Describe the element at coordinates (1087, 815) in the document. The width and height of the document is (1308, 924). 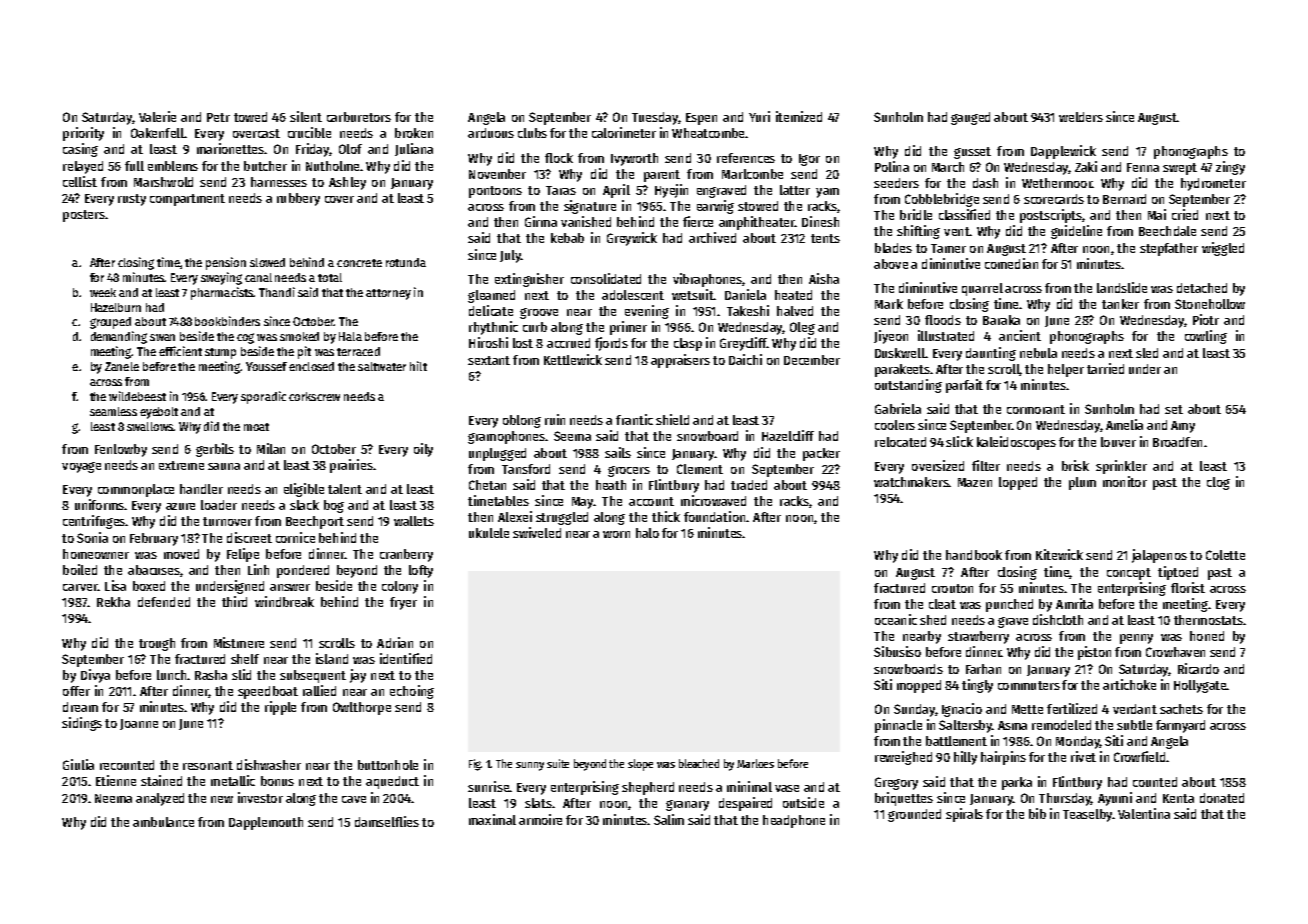
I see `Teaselby` at that location.
